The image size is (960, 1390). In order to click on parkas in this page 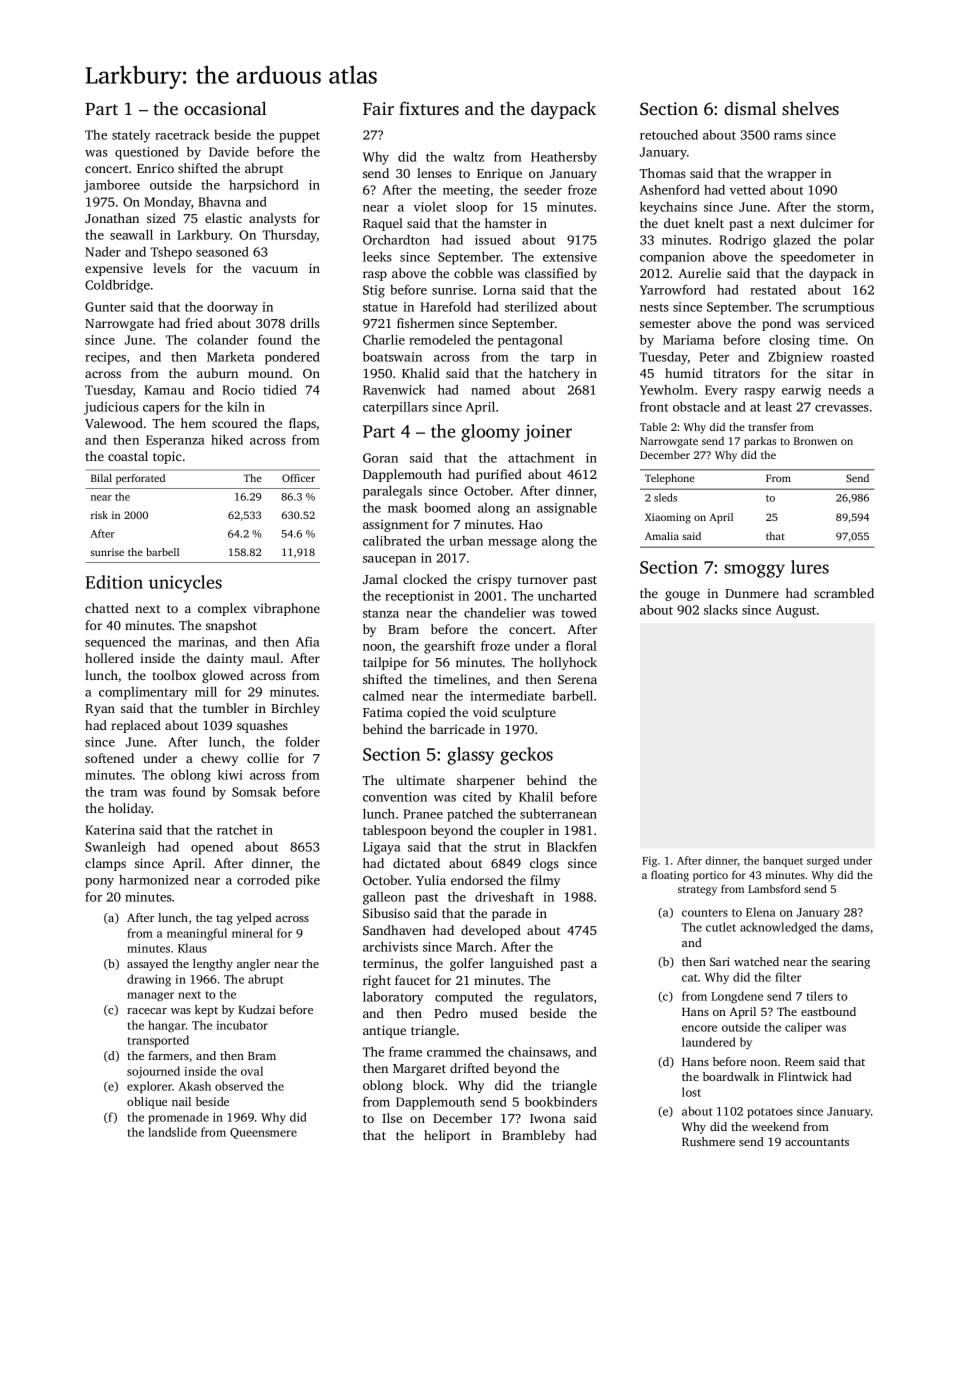, I will do `click(760, 442)`.
